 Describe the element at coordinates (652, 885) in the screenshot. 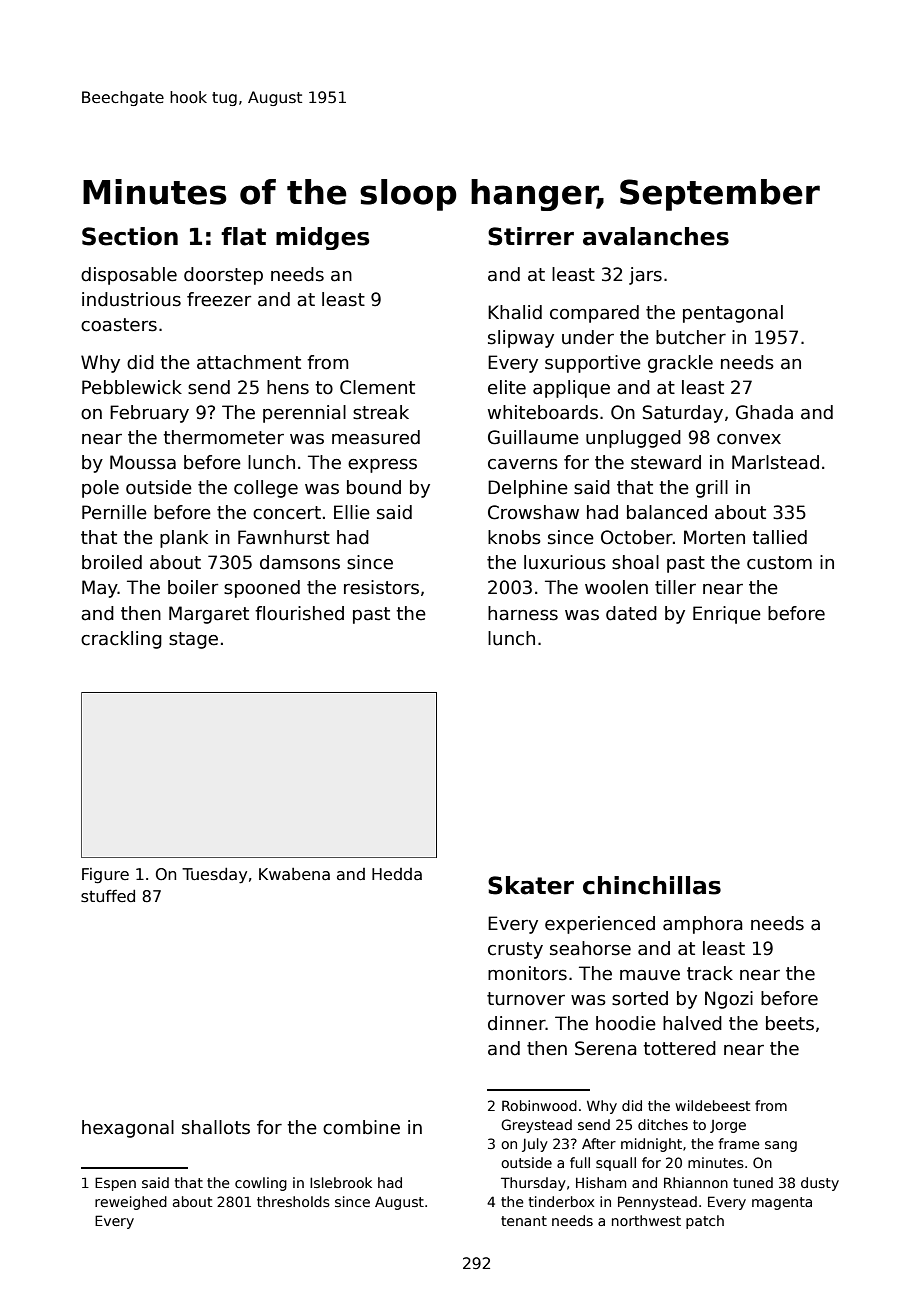

I see `chinchillas` at that location.
